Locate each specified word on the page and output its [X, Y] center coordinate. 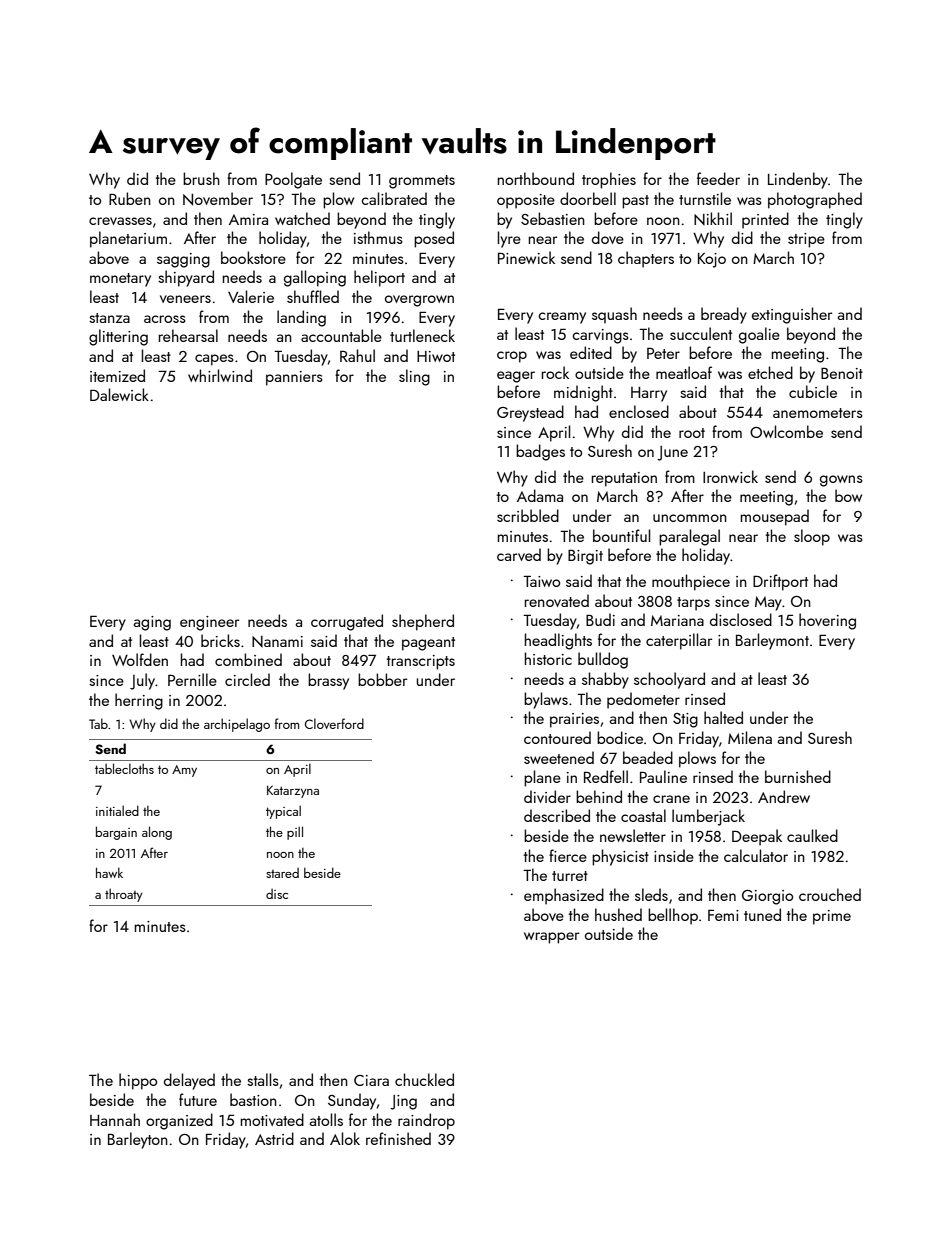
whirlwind [220, 375]
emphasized [564, 896]
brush [201, 178]
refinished [398, 1138]
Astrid [274, 1138]
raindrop [426, 1121]
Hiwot [436, 356]
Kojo [712, 260]
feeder [718, 178]
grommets [422, 182]
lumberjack [708, 817]
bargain [116, 833]
